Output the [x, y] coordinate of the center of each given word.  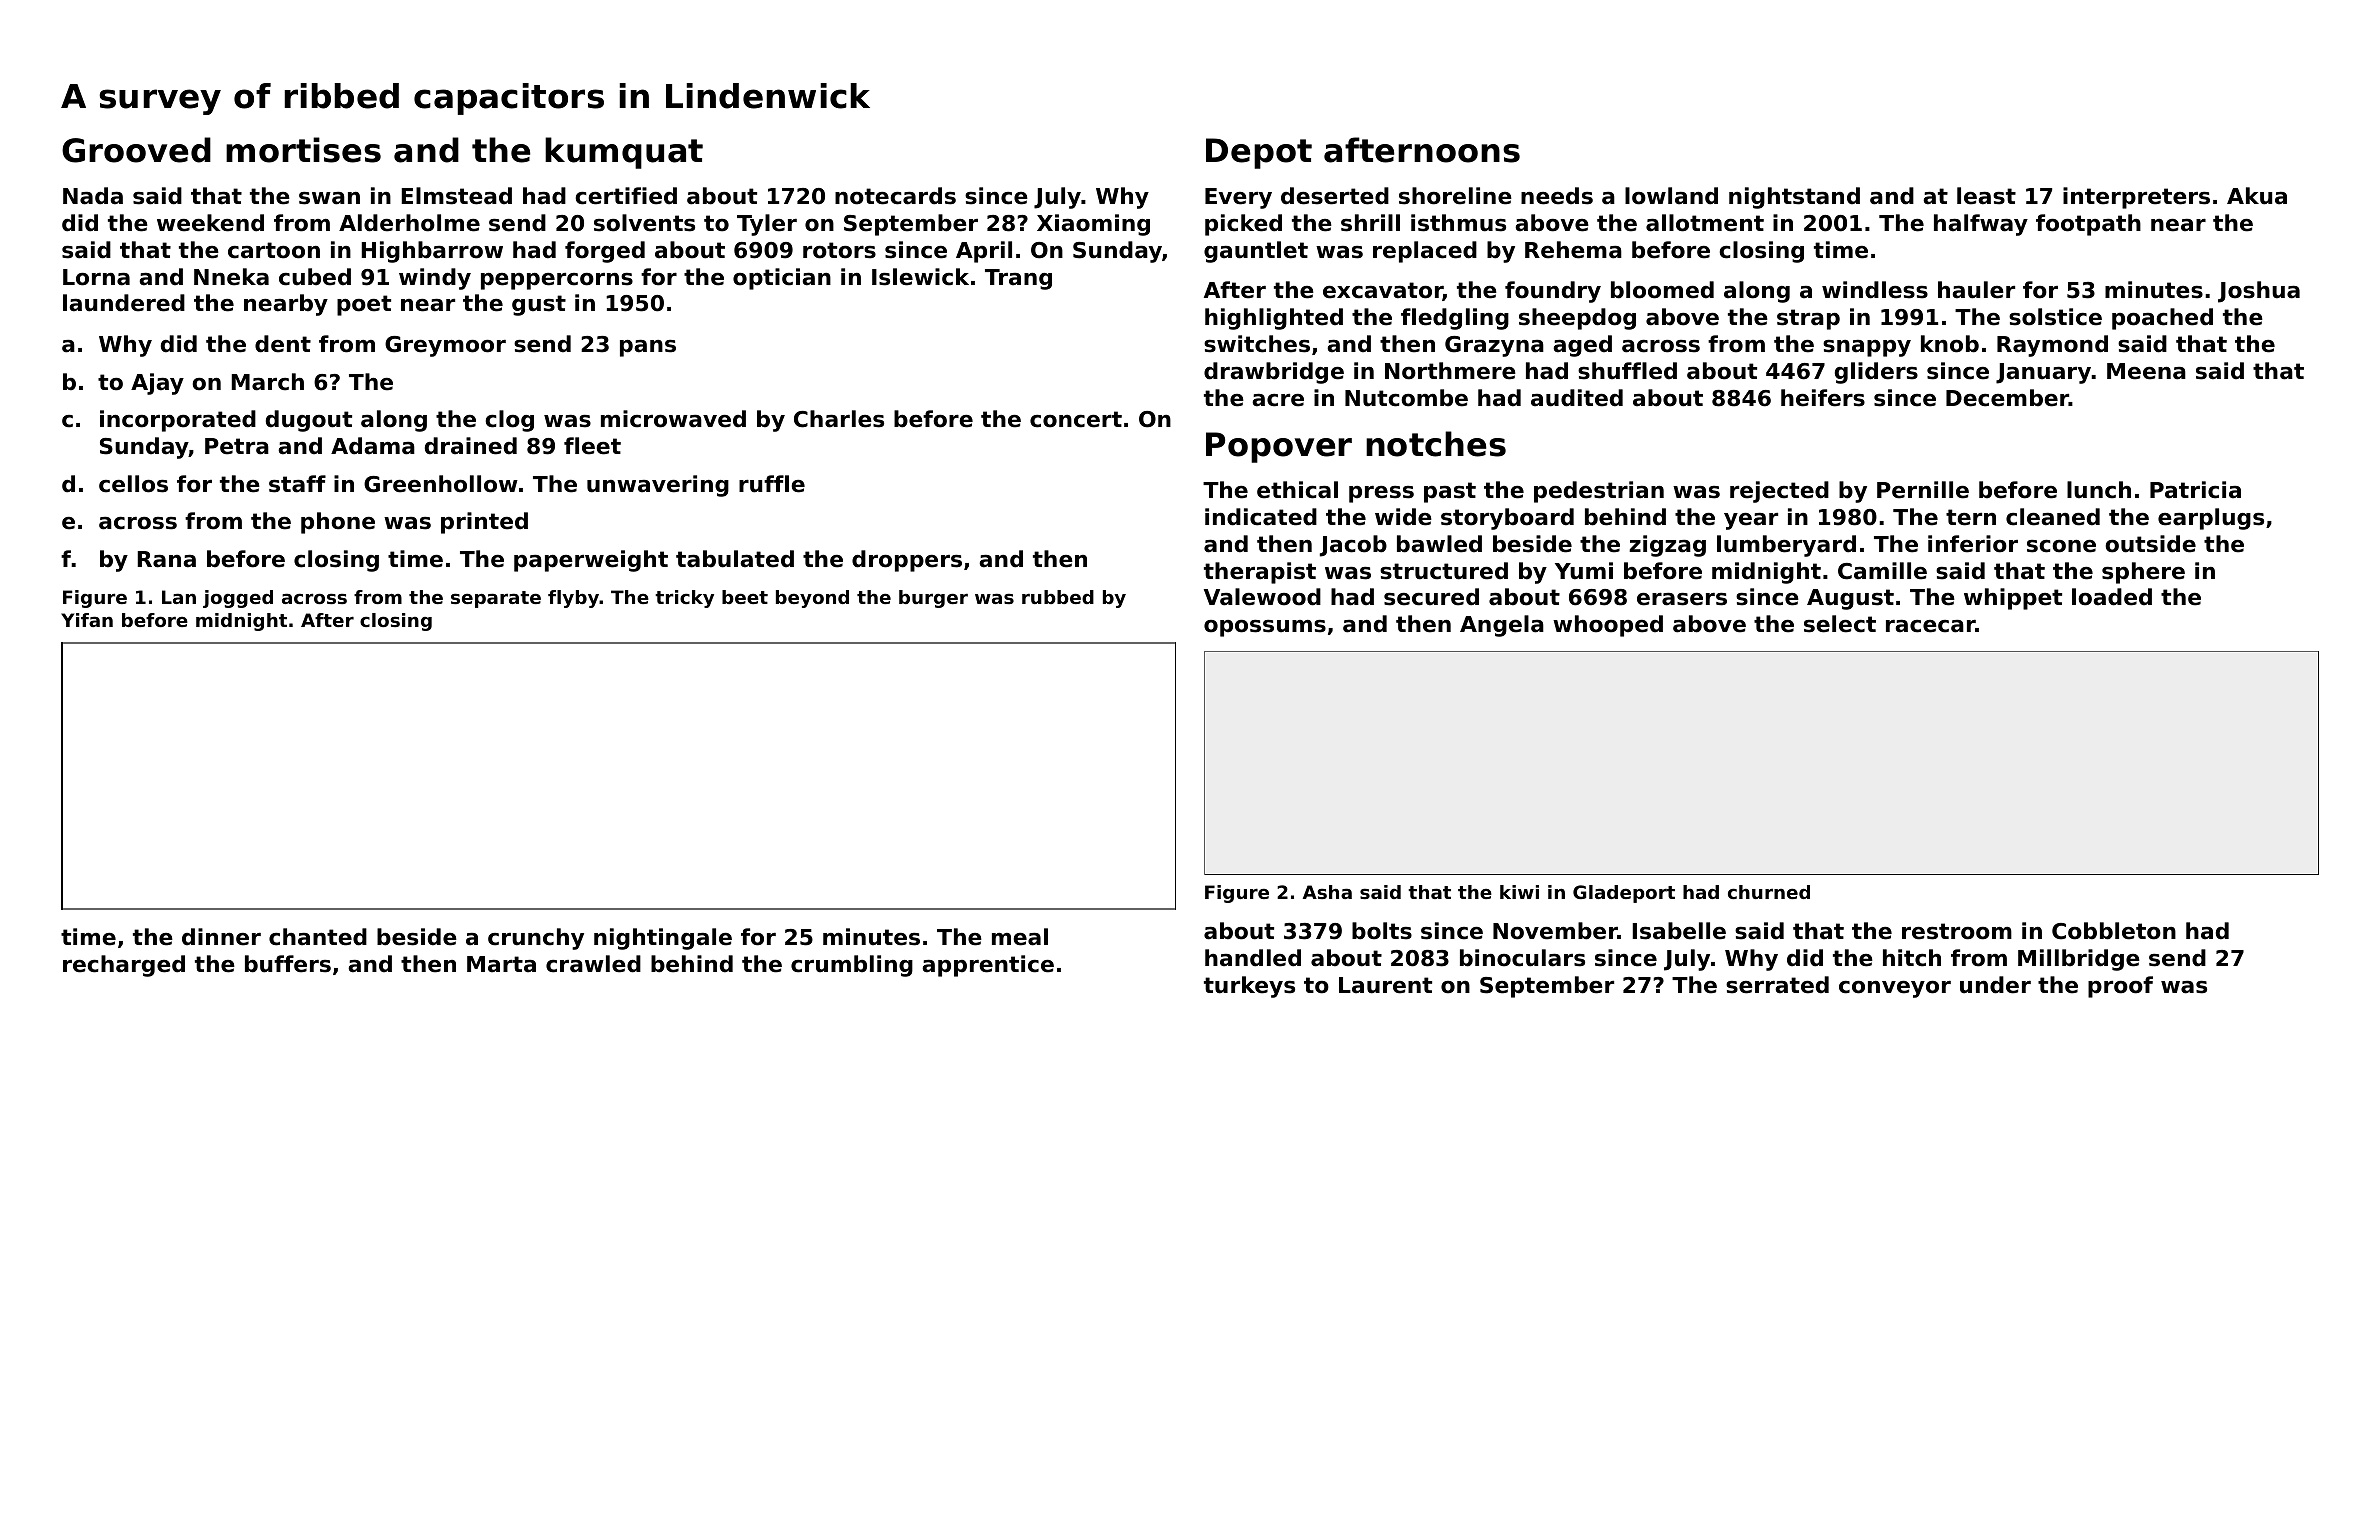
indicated [1261, 517]
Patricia [2195, 490]
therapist [1260, 573]
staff [297, 484]
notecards [895, 196]
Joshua [2259, 292]
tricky [684, 599]
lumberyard [1786, 546]
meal [1020, 937]
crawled [593, 964]
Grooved [136, 150]
